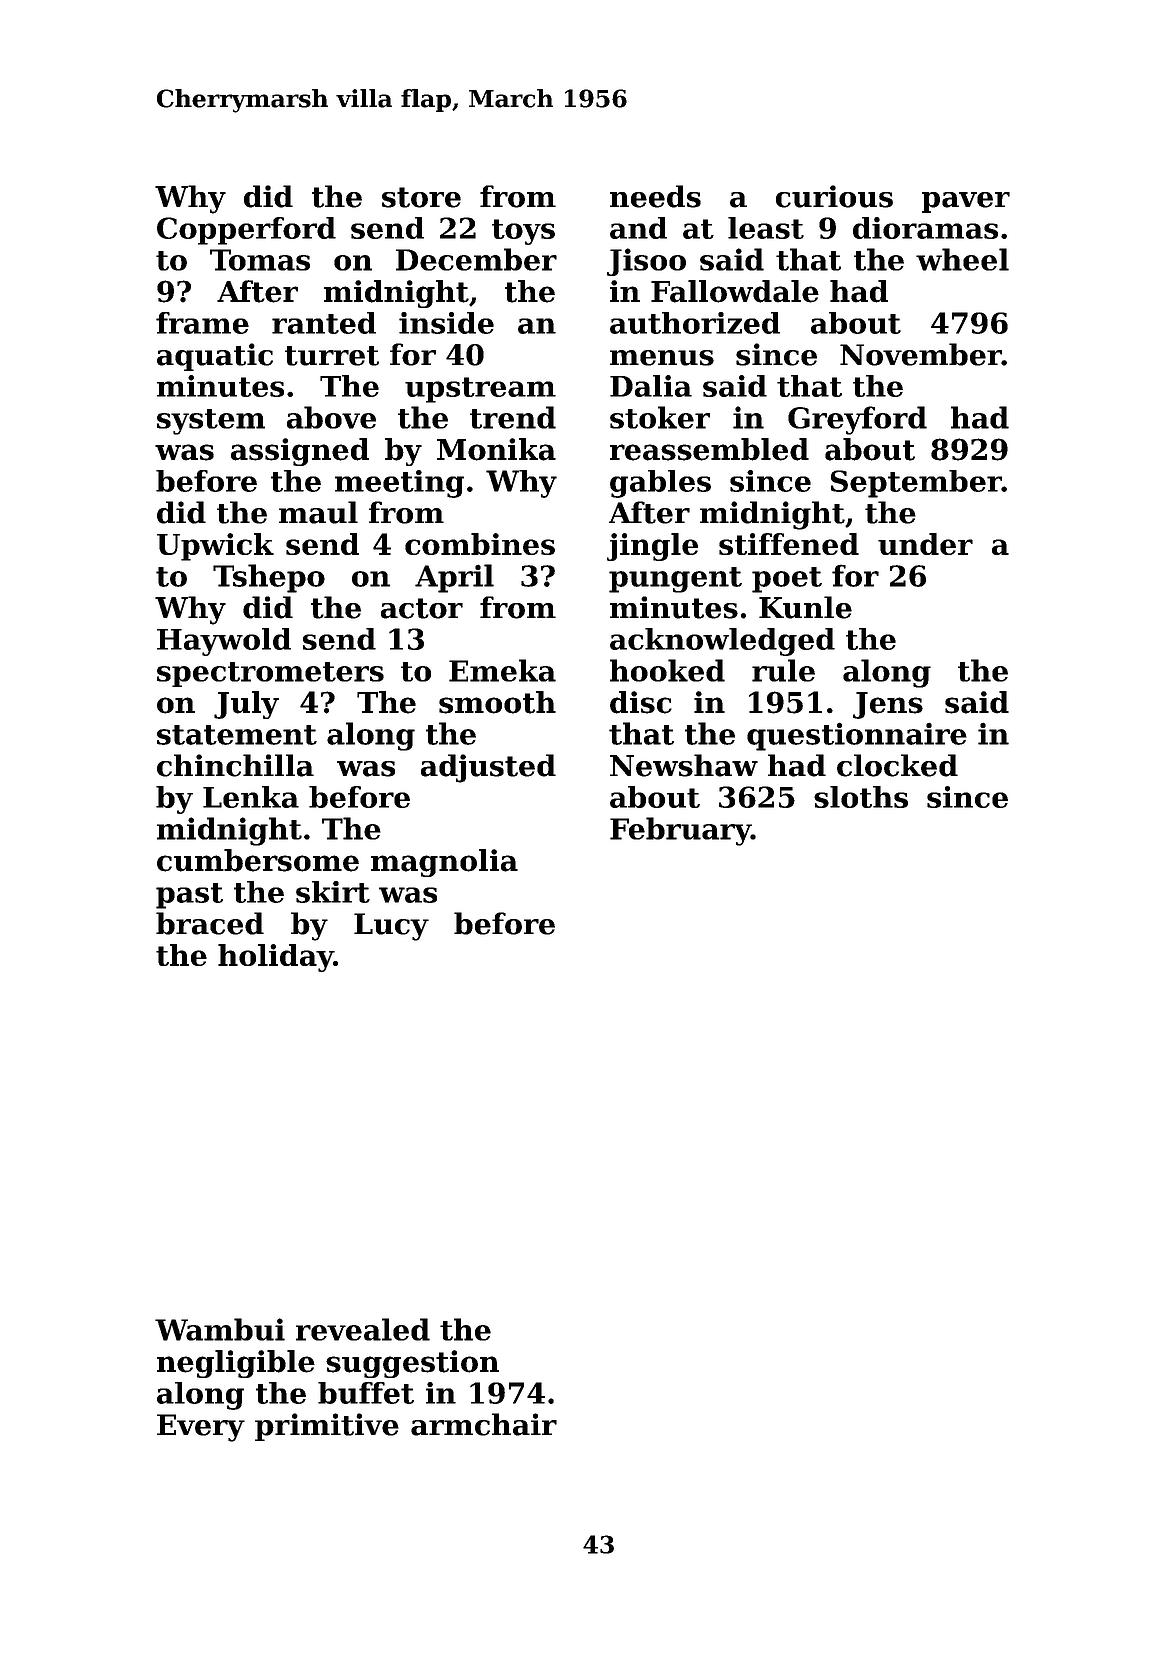 The height and width of the screenshot is (1654, 1165). I want to click on needs, so click(655, 196).
